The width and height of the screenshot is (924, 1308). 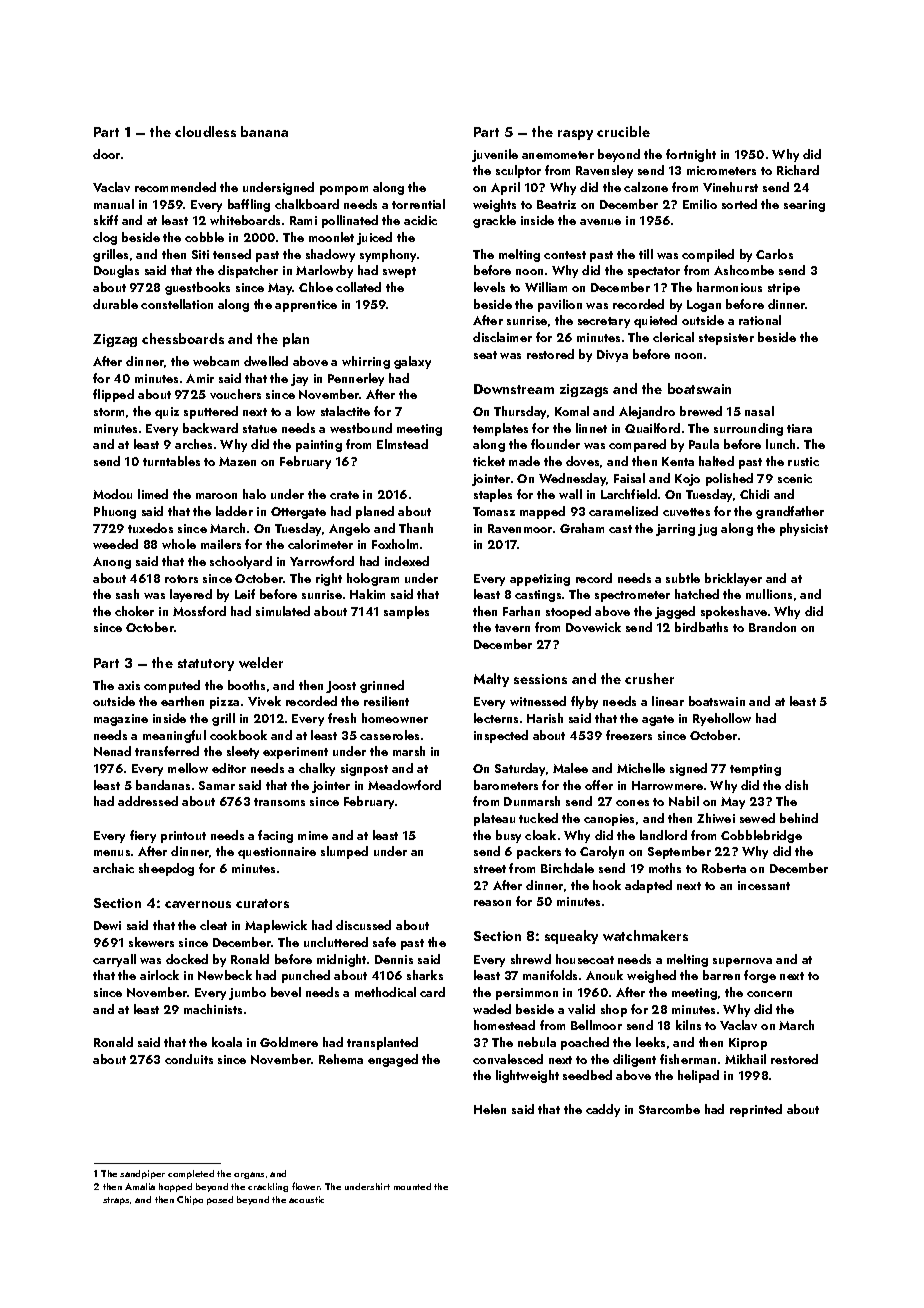 What do you see at coordinates (756, 1110) in the screenshot?
I see `reprinted` at bounding box center [756, 1110].
